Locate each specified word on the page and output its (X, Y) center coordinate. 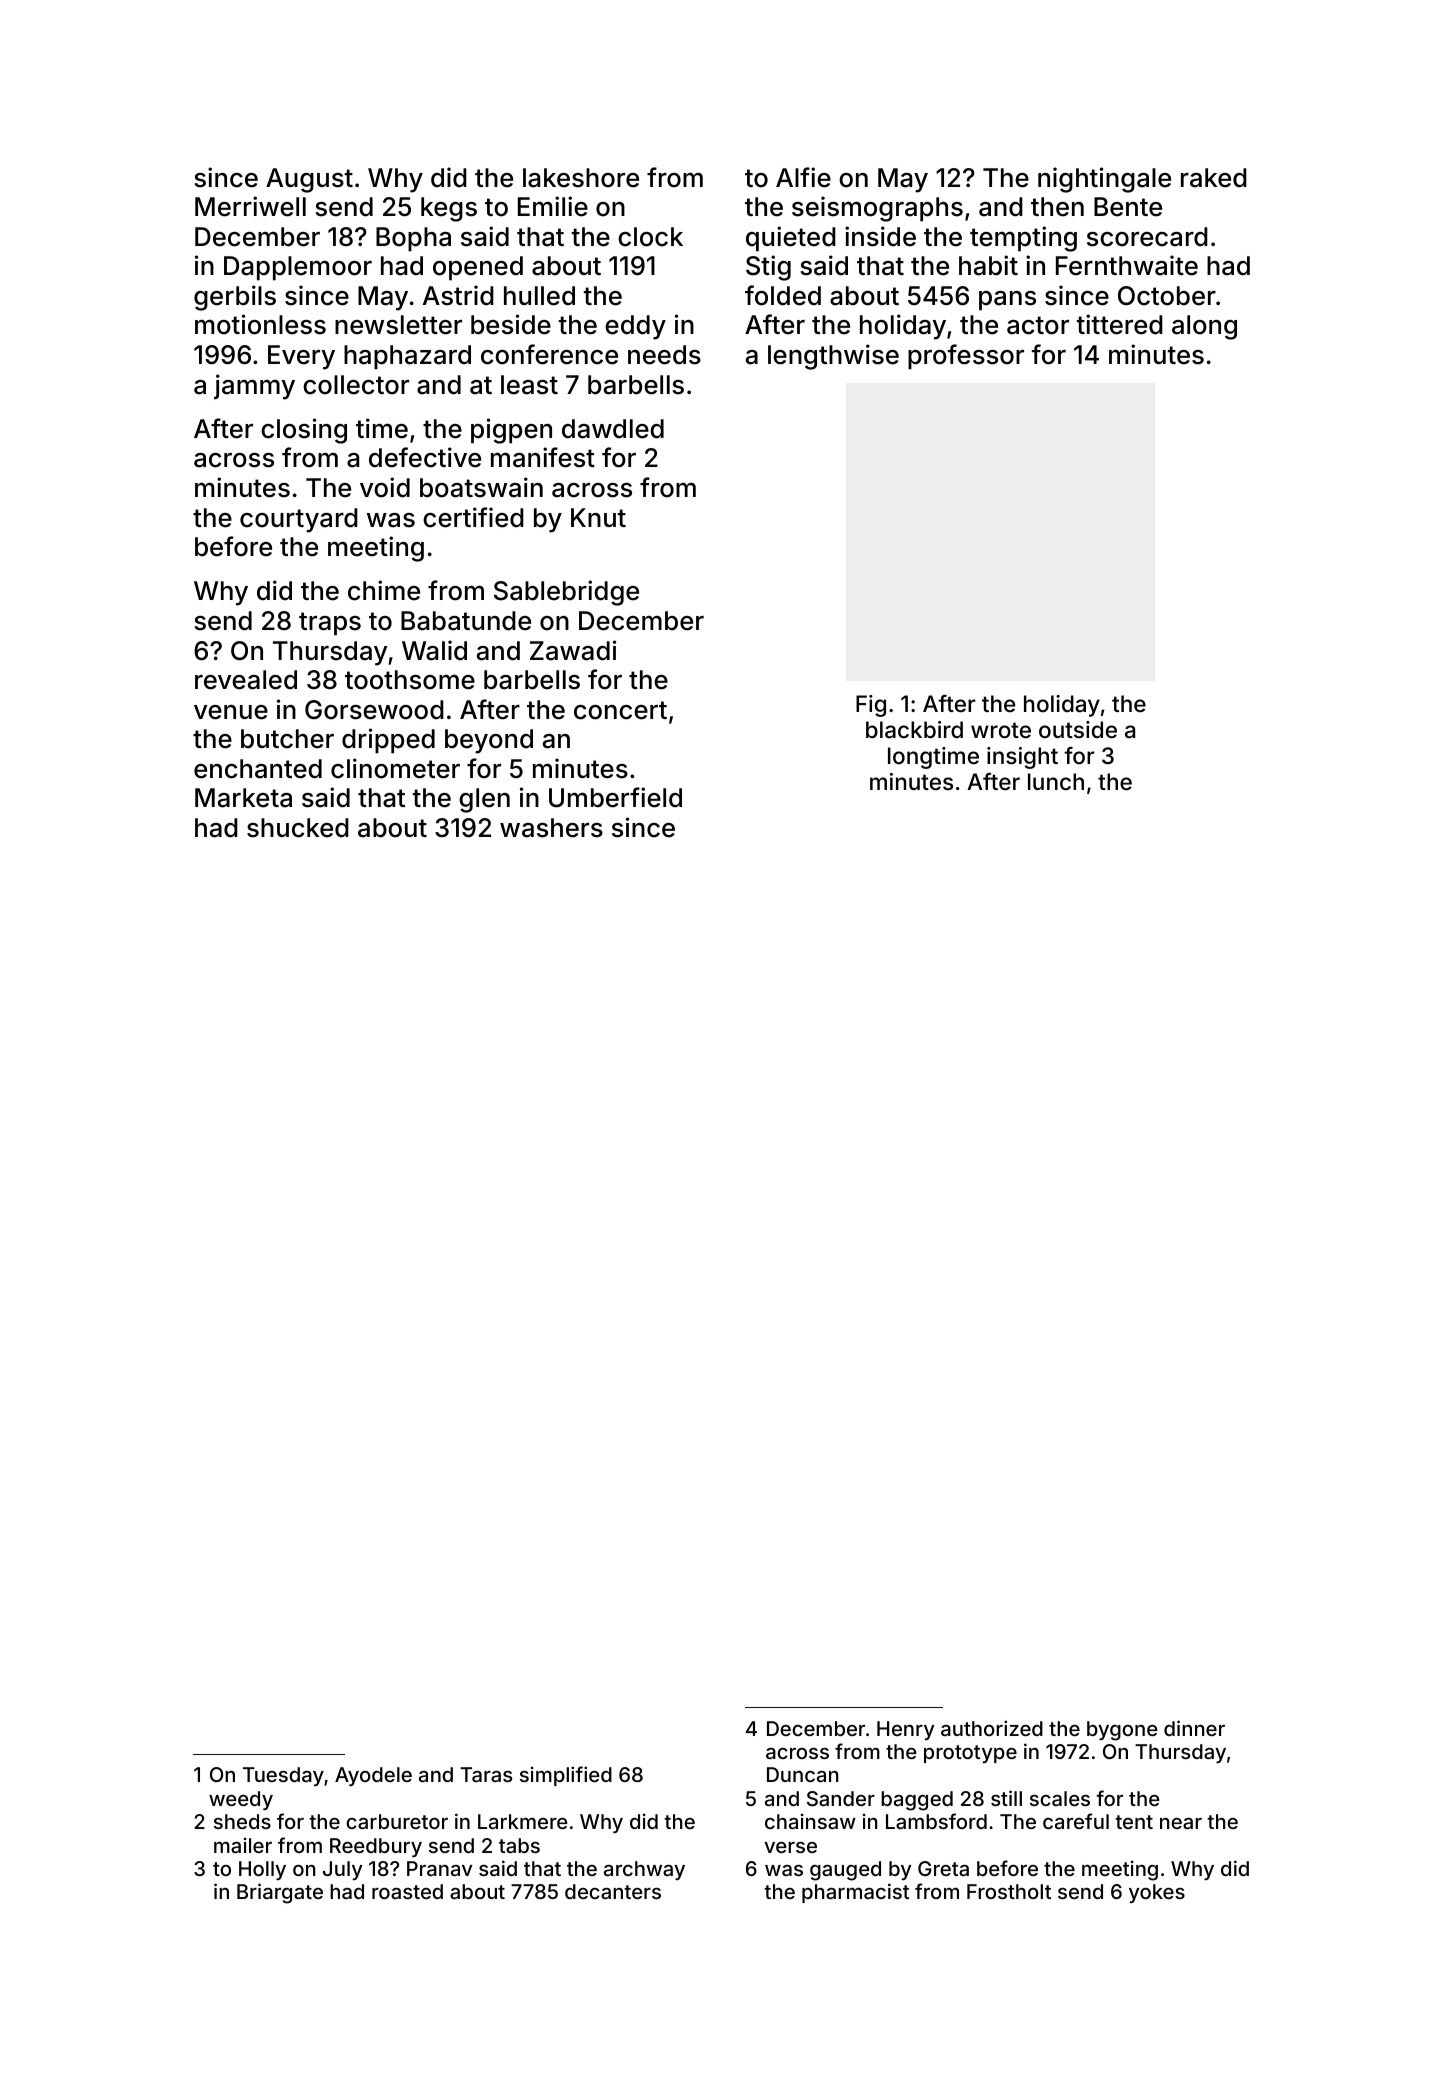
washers (551, 828)
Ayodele (373, 1776)
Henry (906, 1730)
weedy (241, 1800)
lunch (1056, 781)
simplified (566, 1776)
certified (473, 517)
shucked (298, 828)
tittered (1119, 324)
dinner (1194, 1728)
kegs (449, 209)
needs (664, 355)
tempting (1023, 239)
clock (650, 237)
